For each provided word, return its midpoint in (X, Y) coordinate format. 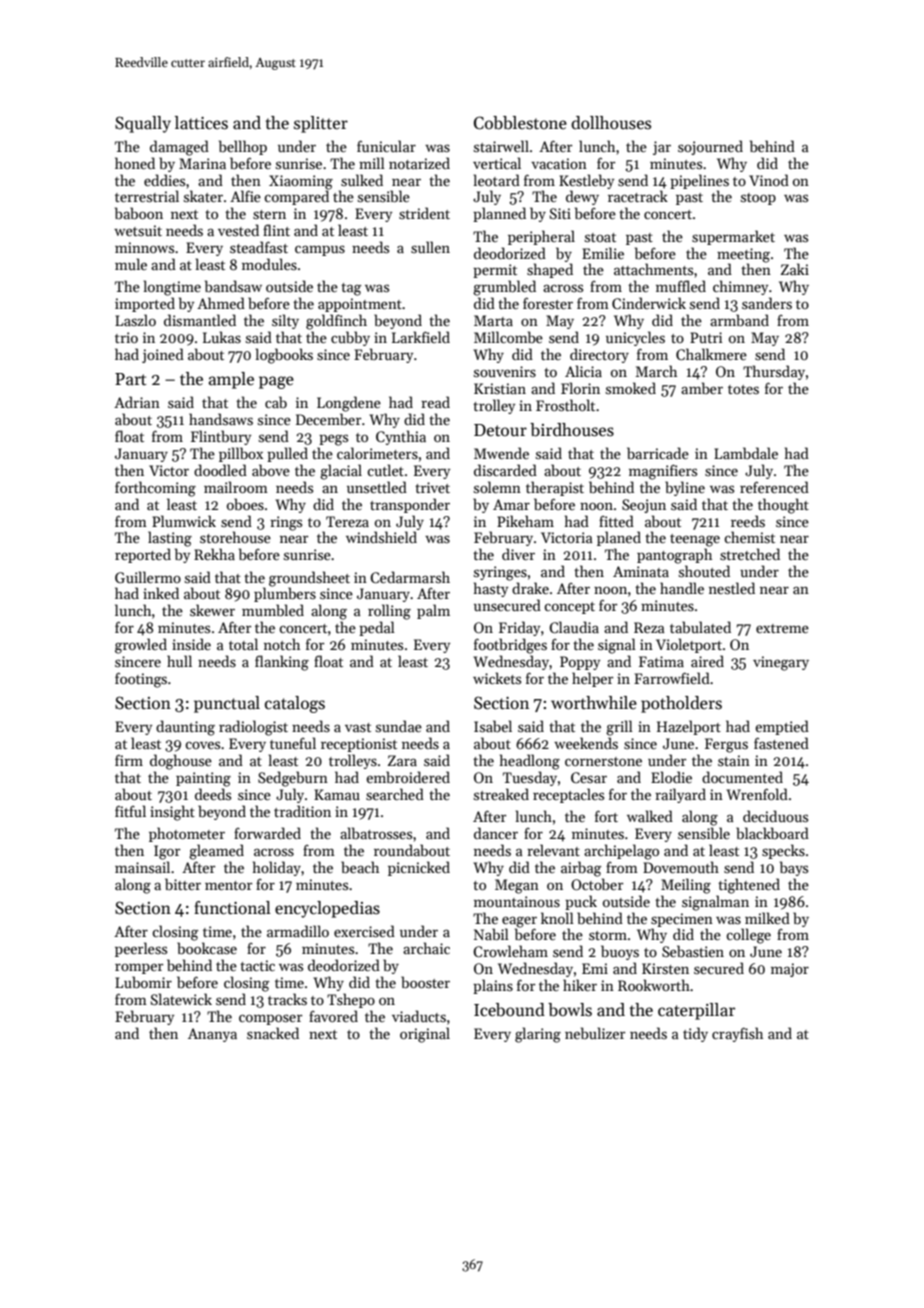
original (425, 1035)
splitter (321, 124)
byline (685, 488)
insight (172, 813)
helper (592, 679)
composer (270, 1019)
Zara (402, 760)
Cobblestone (520, 123)
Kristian (500, 388)
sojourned (710, 147)
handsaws (221, 419)
